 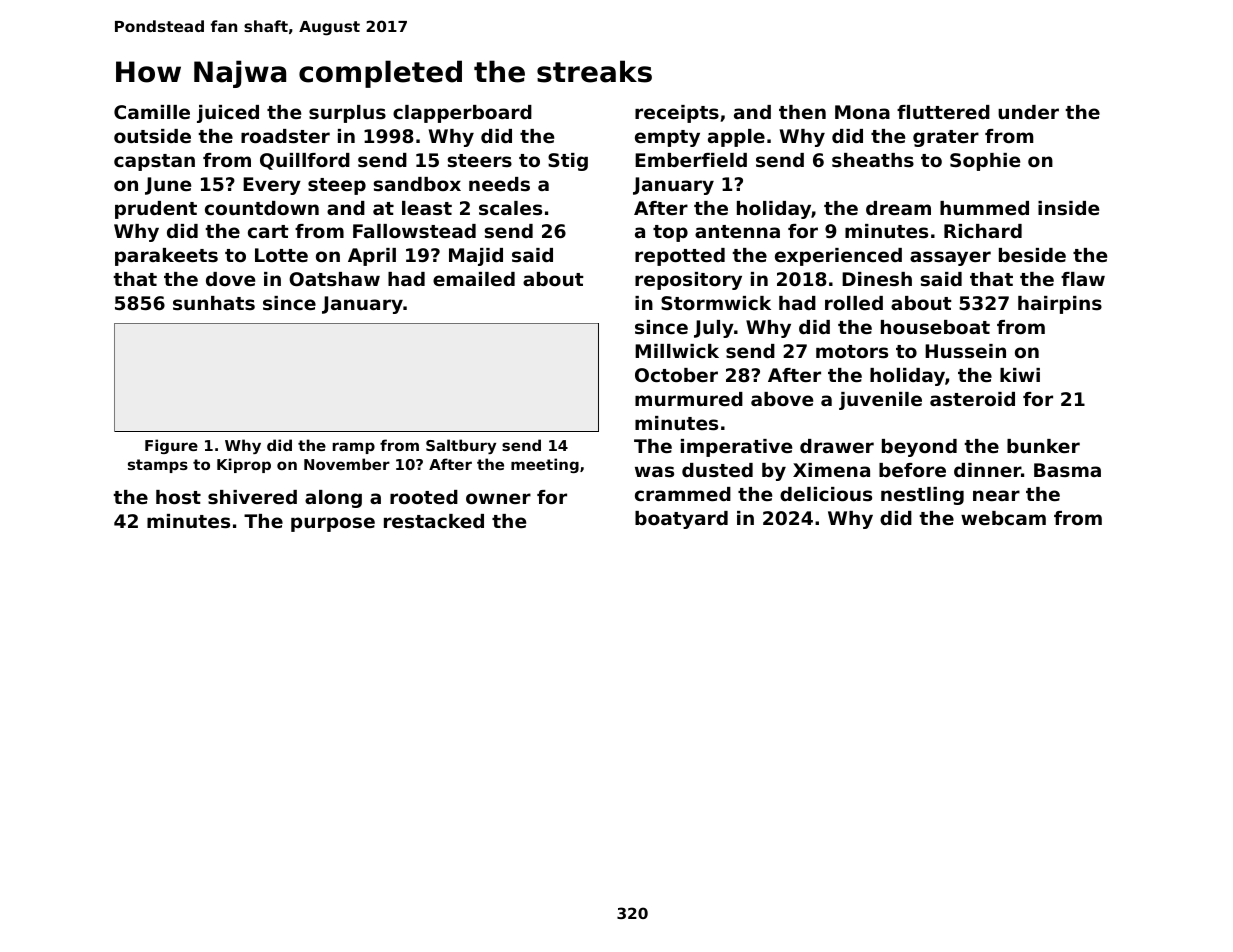 What do you see at coordinates (985, 162) in the screenshot?
I see `Sophie` at bounding box center [985, 162].
